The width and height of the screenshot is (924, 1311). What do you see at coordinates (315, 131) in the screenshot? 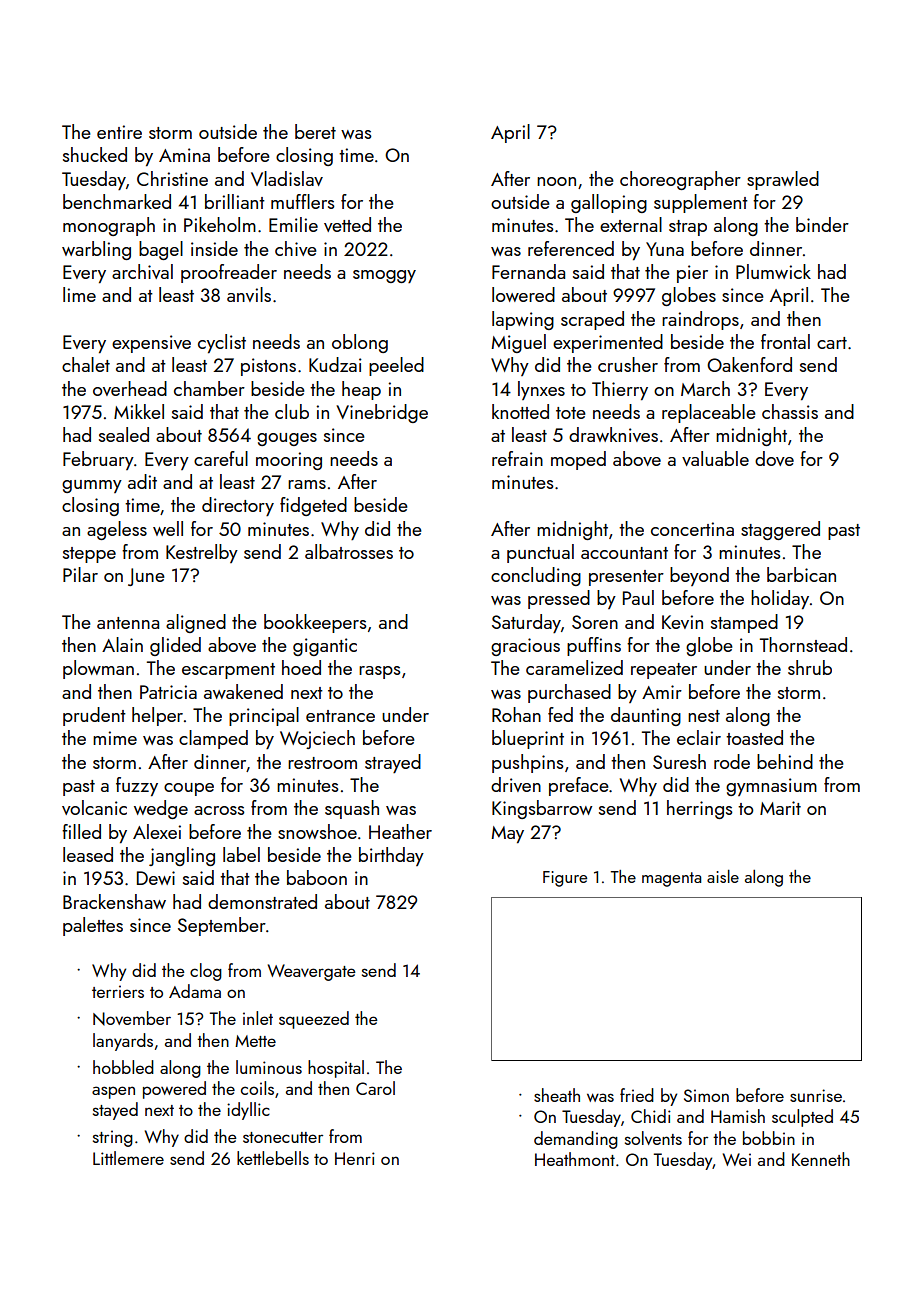
I see `beret` at bounding box center [315, 131].
